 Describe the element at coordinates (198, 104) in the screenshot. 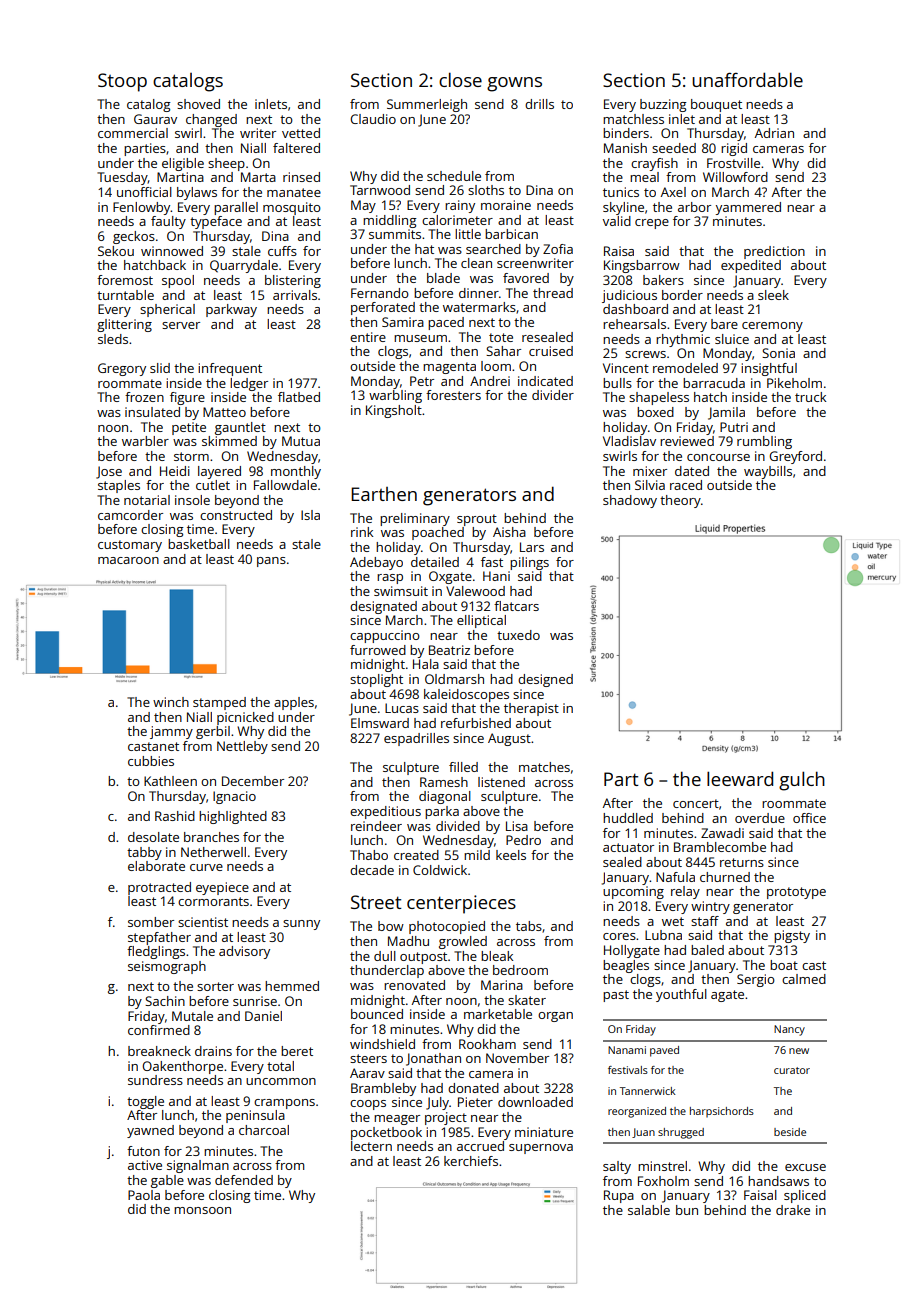

I see `shoved` at that location.
